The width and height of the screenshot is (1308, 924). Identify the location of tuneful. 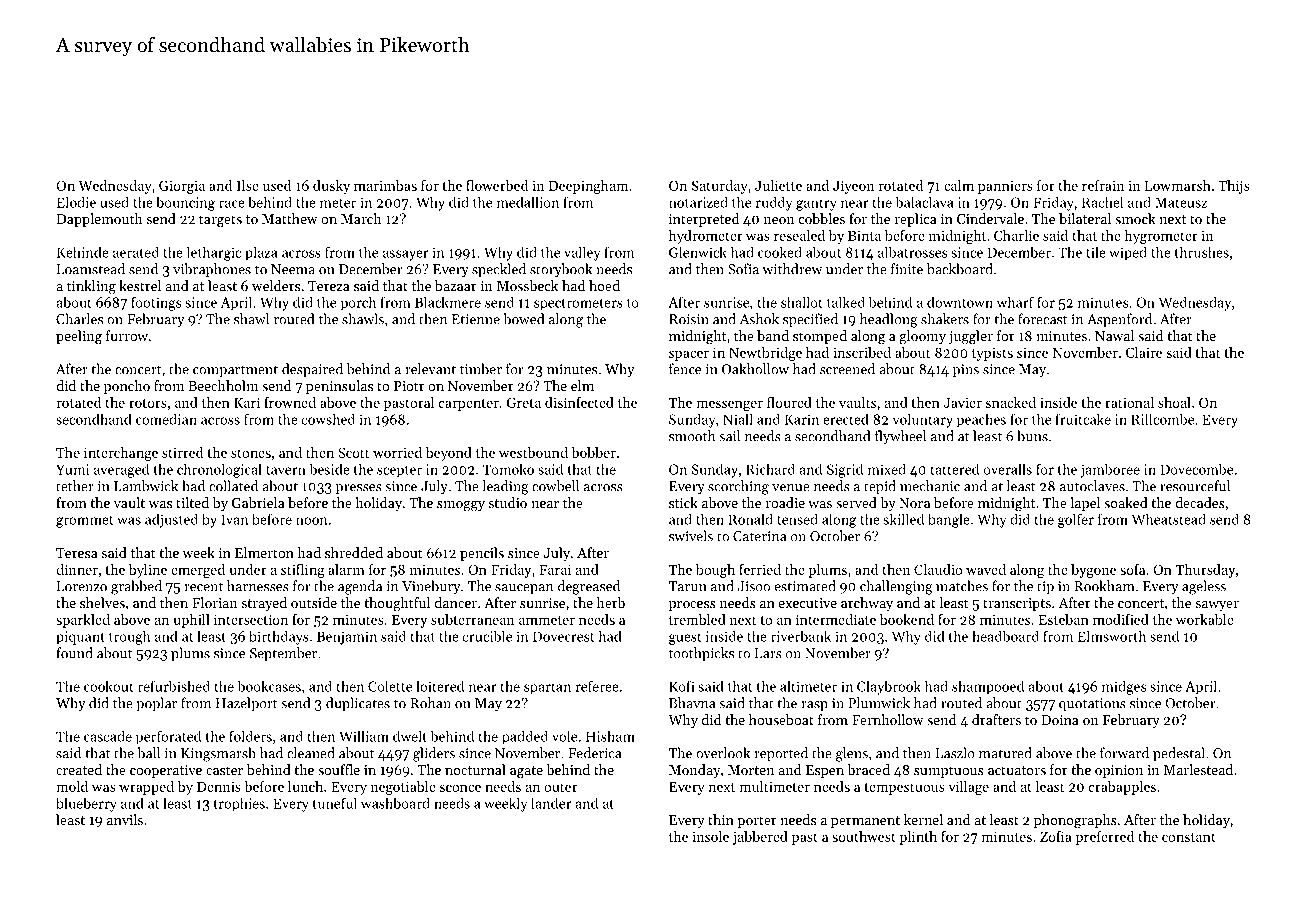
(335, 803).
